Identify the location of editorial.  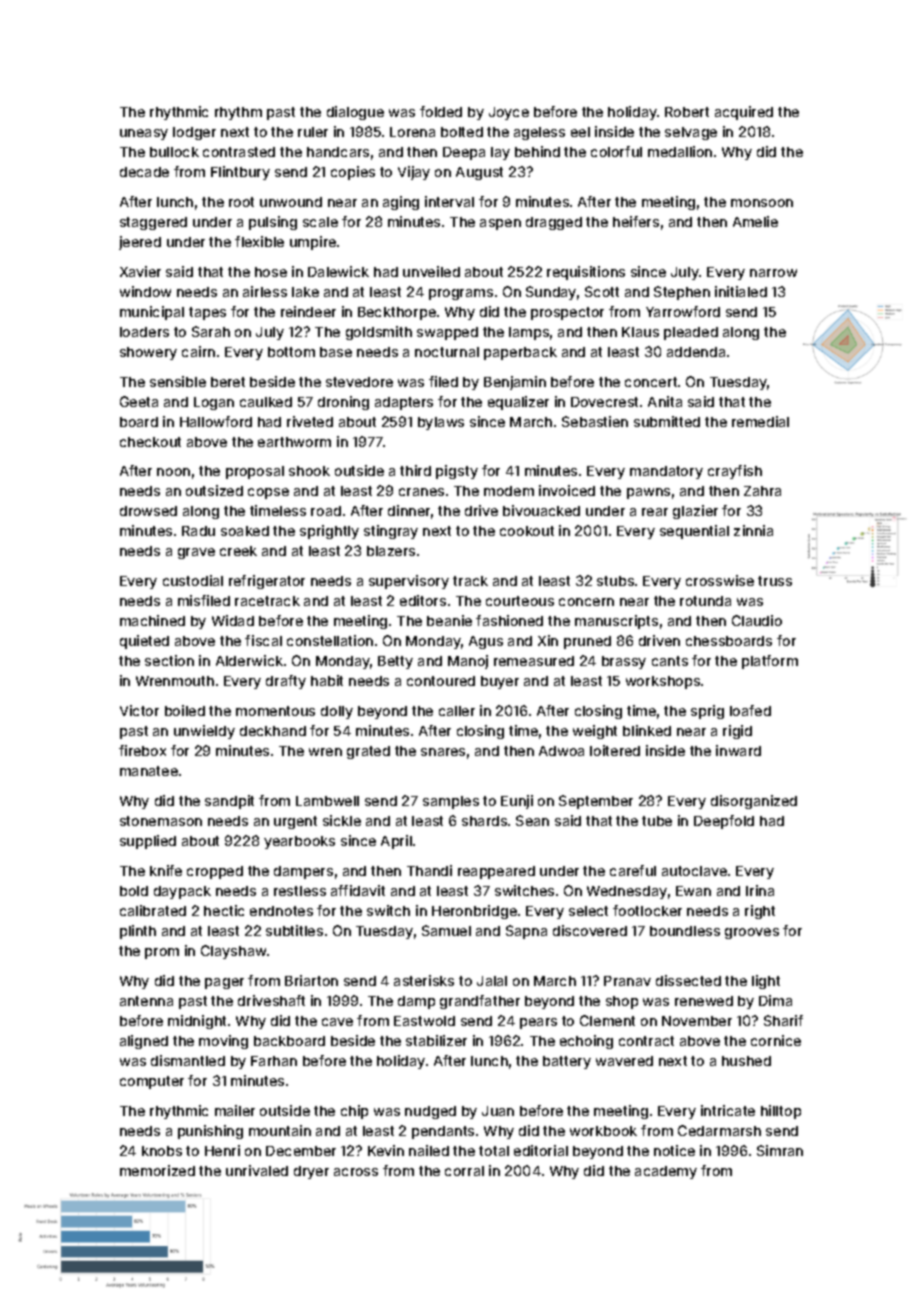
(541, 1150).
